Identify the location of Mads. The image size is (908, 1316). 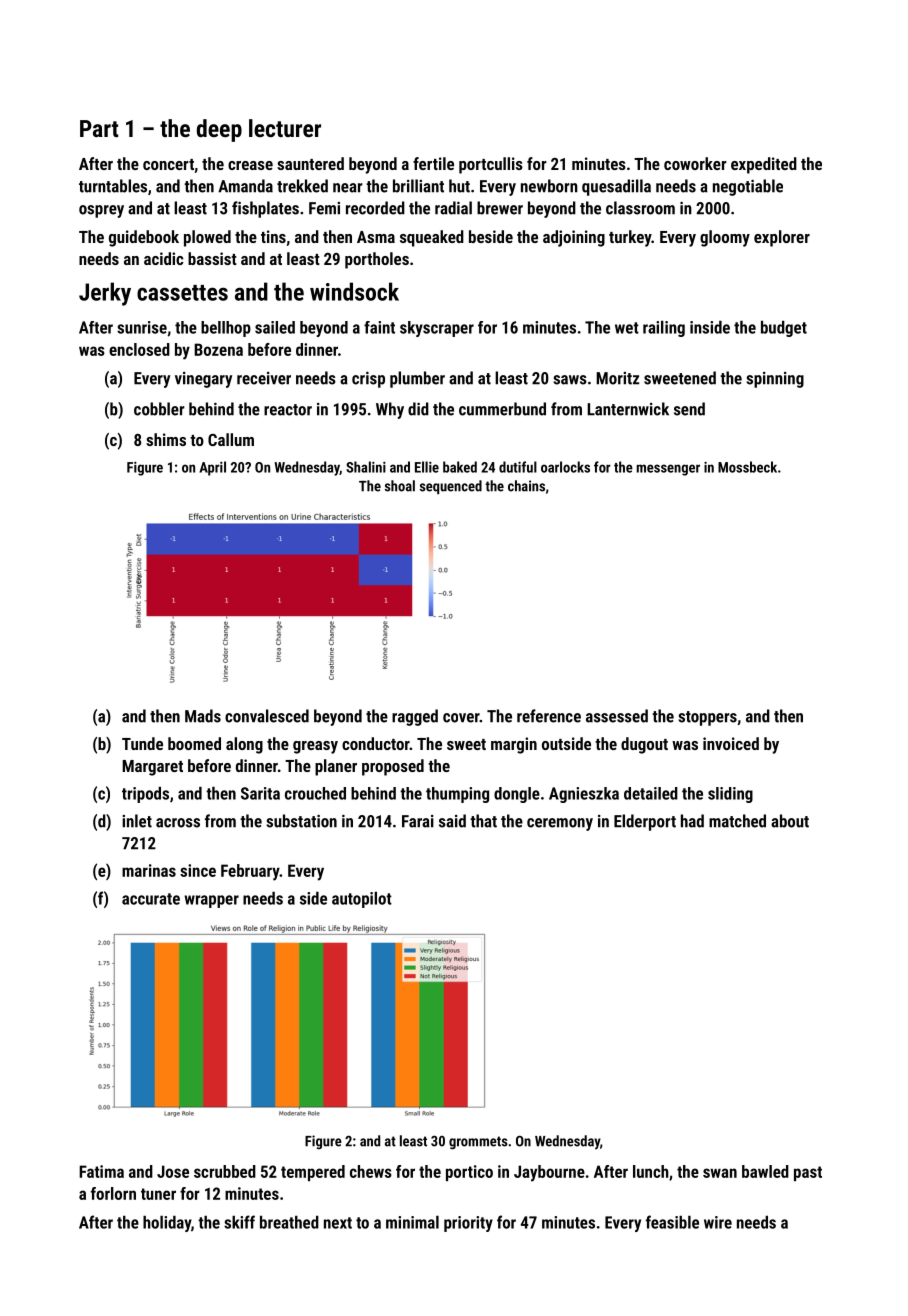
(203, 716).
